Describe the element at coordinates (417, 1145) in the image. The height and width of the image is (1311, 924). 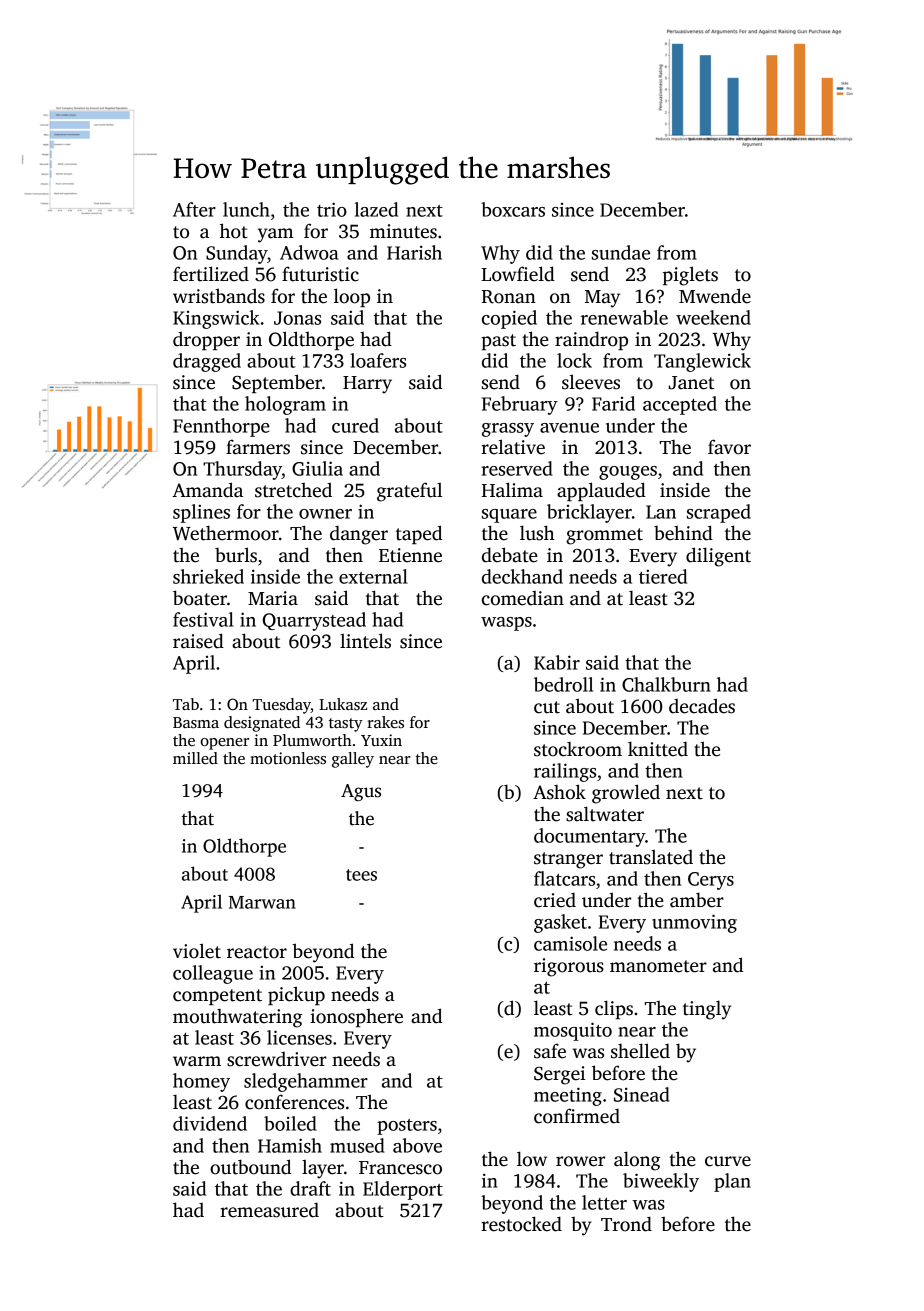
I see `above` at that location.
